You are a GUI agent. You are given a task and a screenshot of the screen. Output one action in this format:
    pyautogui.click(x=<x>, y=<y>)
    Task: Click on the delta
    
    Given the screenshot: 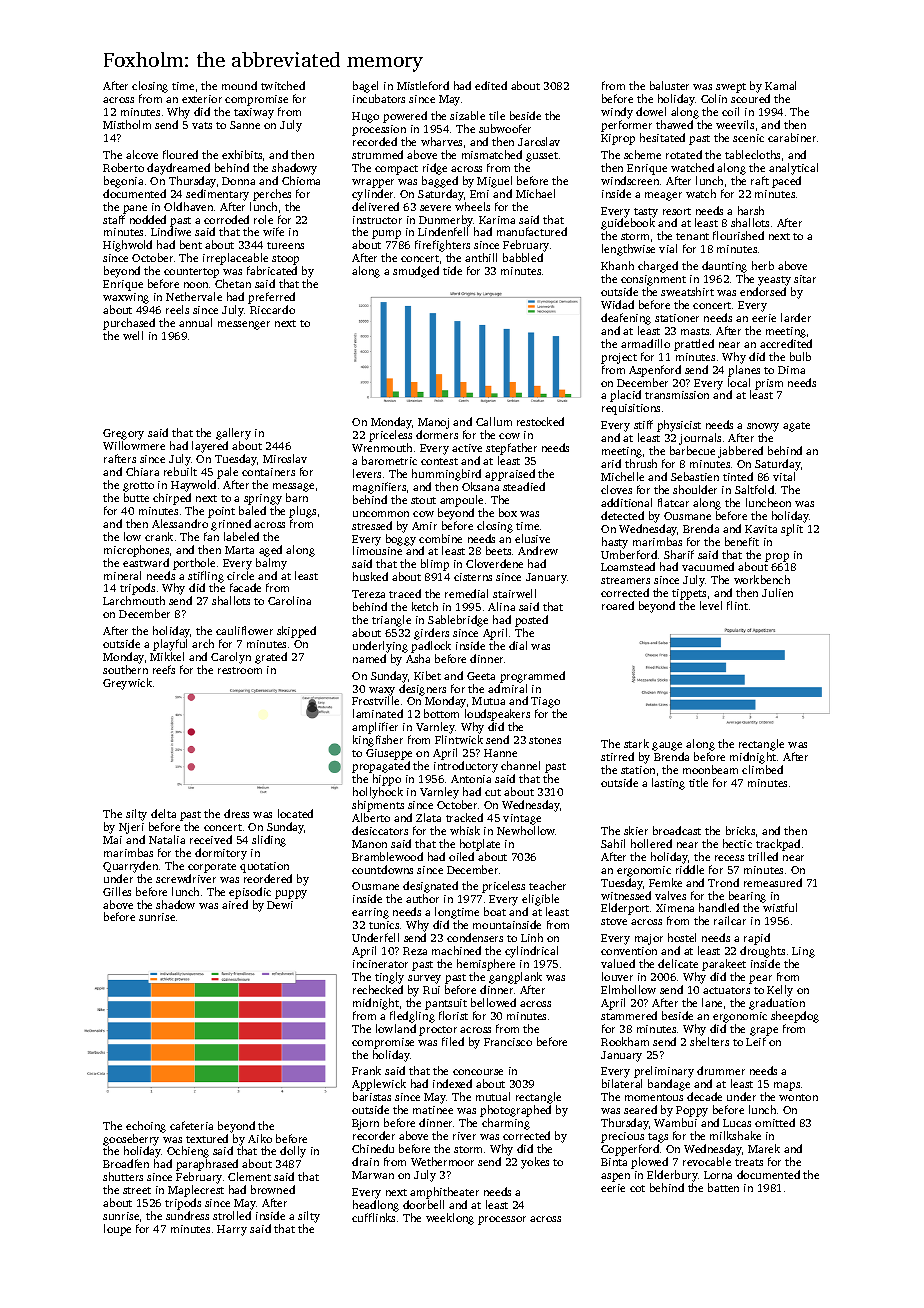 What is the action you would take?
    pyautogui.click(x=163, y=813)
